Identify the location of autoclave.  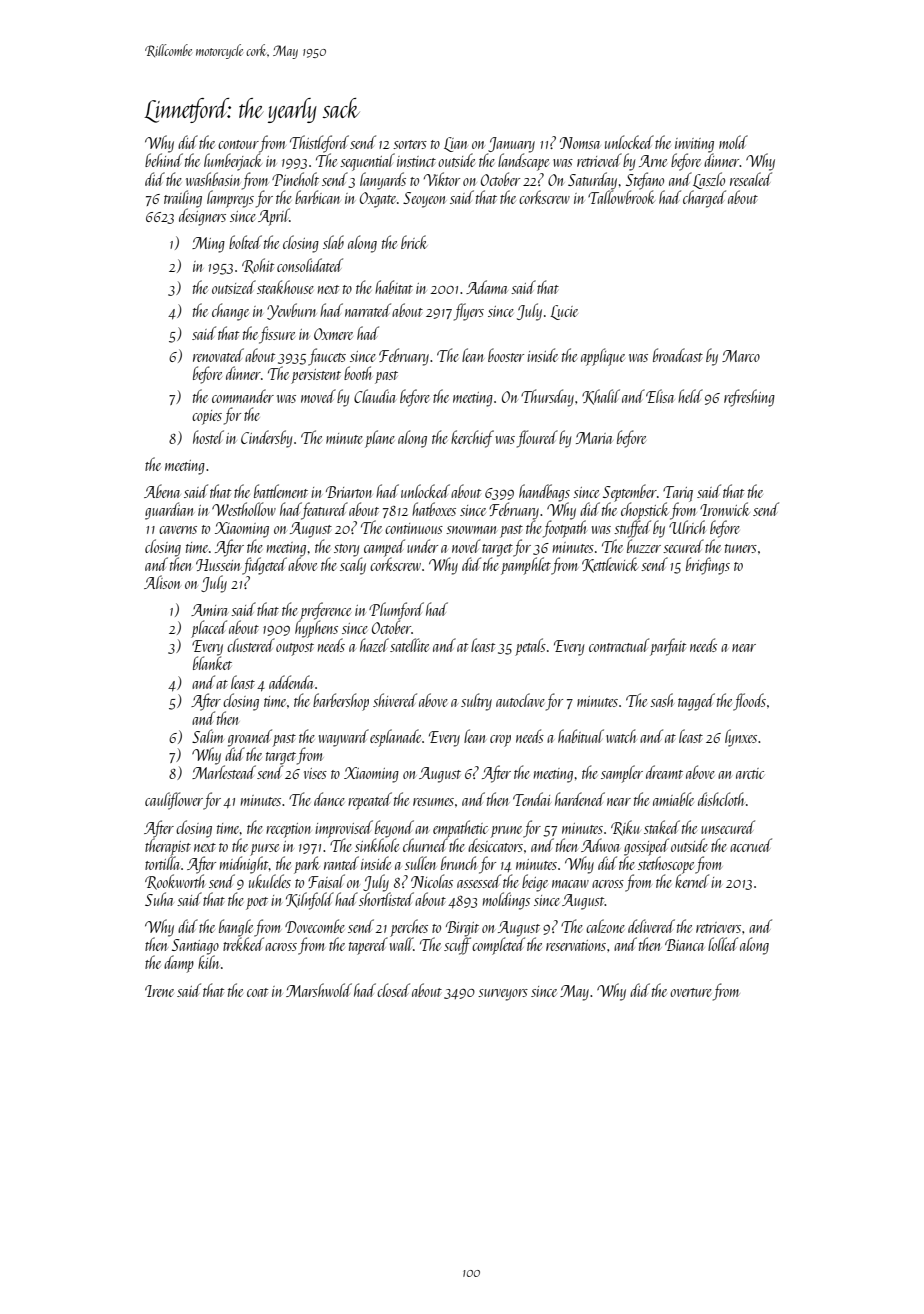
(520, 700).
